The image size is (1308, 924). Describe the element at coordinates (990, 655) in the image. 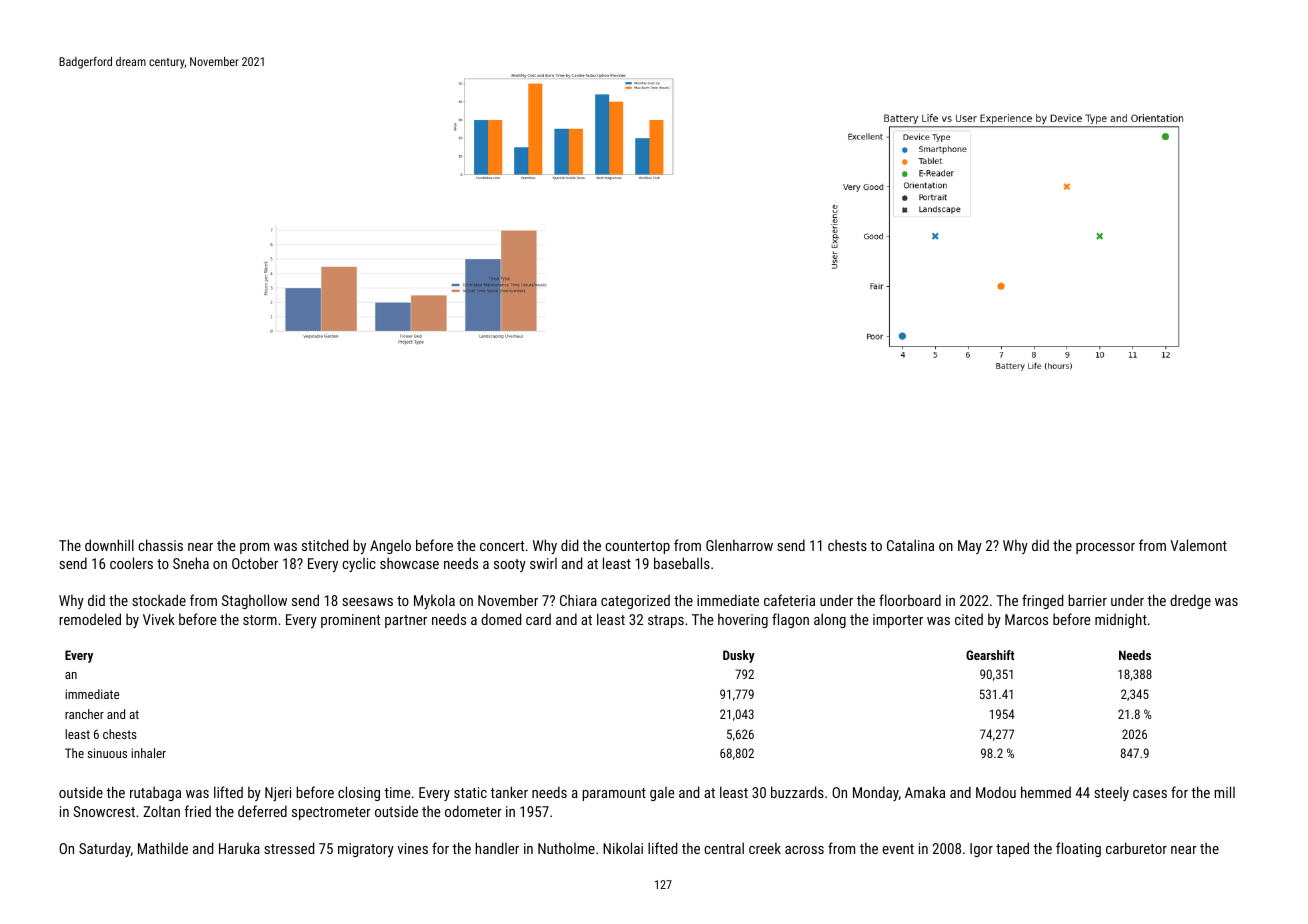

I see `Gearshift` at that location.
